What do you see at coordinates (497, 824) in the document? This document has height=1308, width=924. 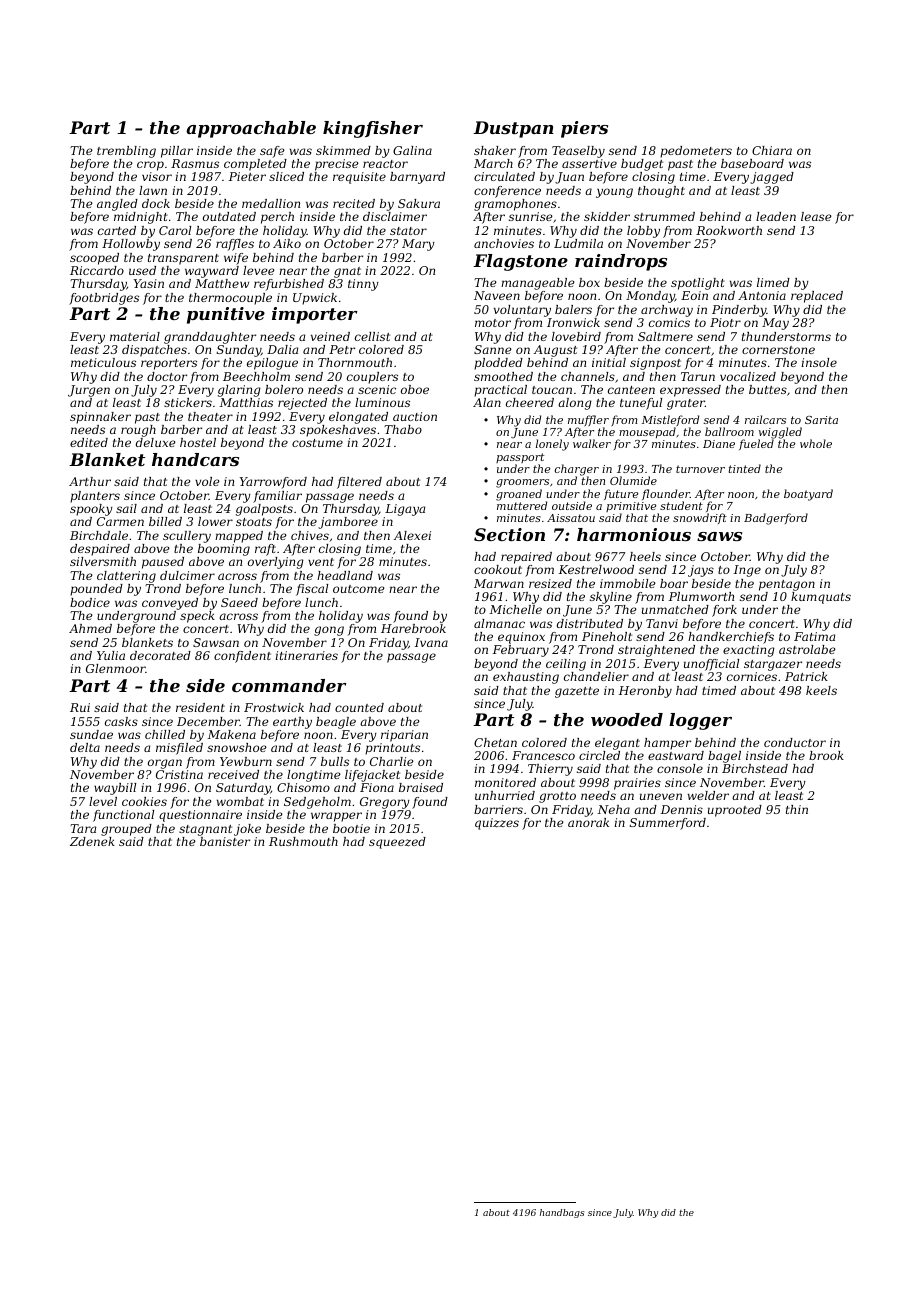 I see `quizzes` at bounding box center [497, 824].
